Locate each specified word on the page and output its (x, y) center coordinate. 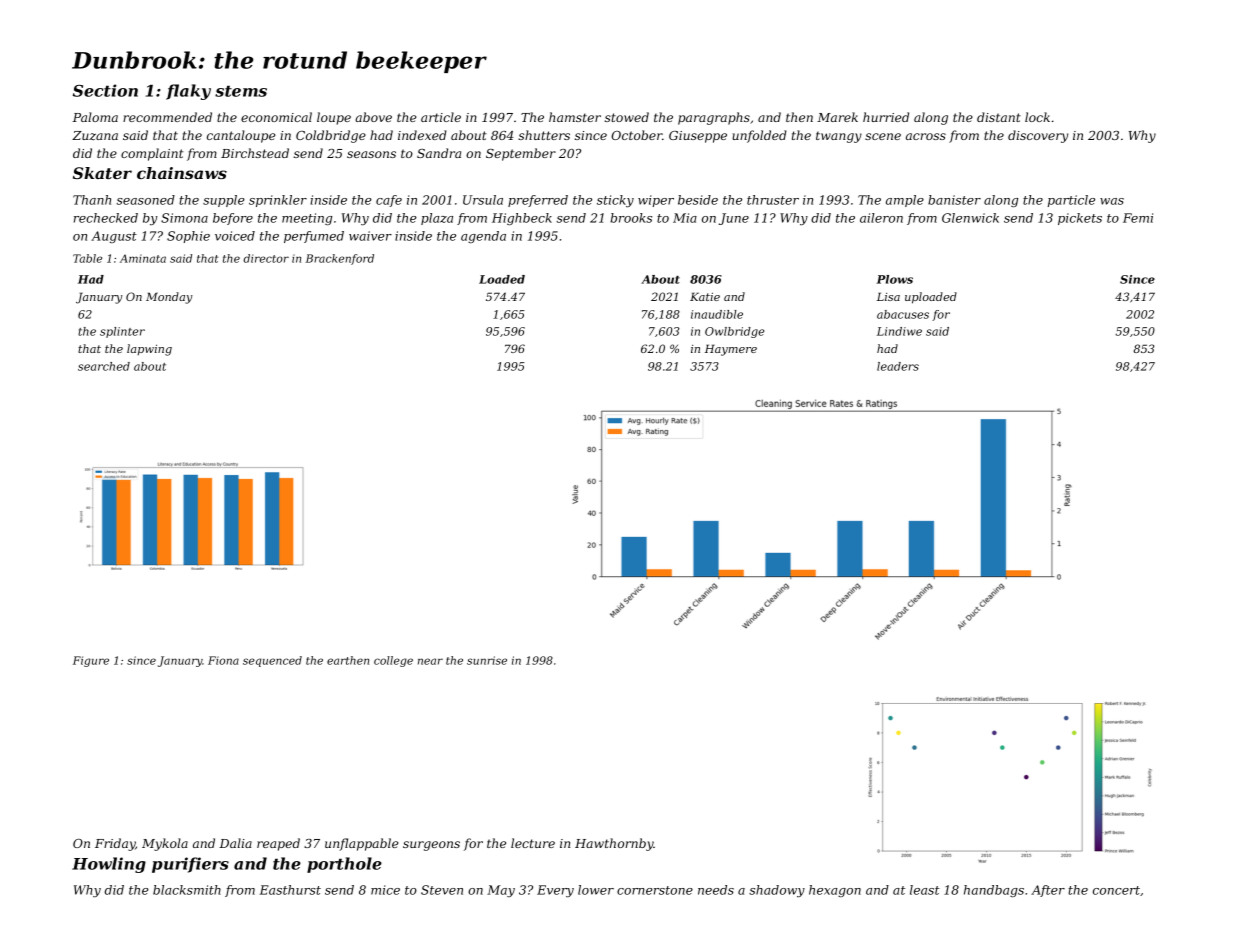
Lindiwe (899, 331)
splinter (122, 332)
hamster (575, 117)
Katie (705, 296)
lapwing (149, 350)
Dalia (235, 843)
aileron (881, 218)
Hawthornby (614, 844)
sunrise (487, 660)
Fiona (223, 660)
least (925, 890)
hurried (886, 117)
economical (276, 117)
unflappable (361, 844)
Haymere (731, 350)
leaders (898, 366)
